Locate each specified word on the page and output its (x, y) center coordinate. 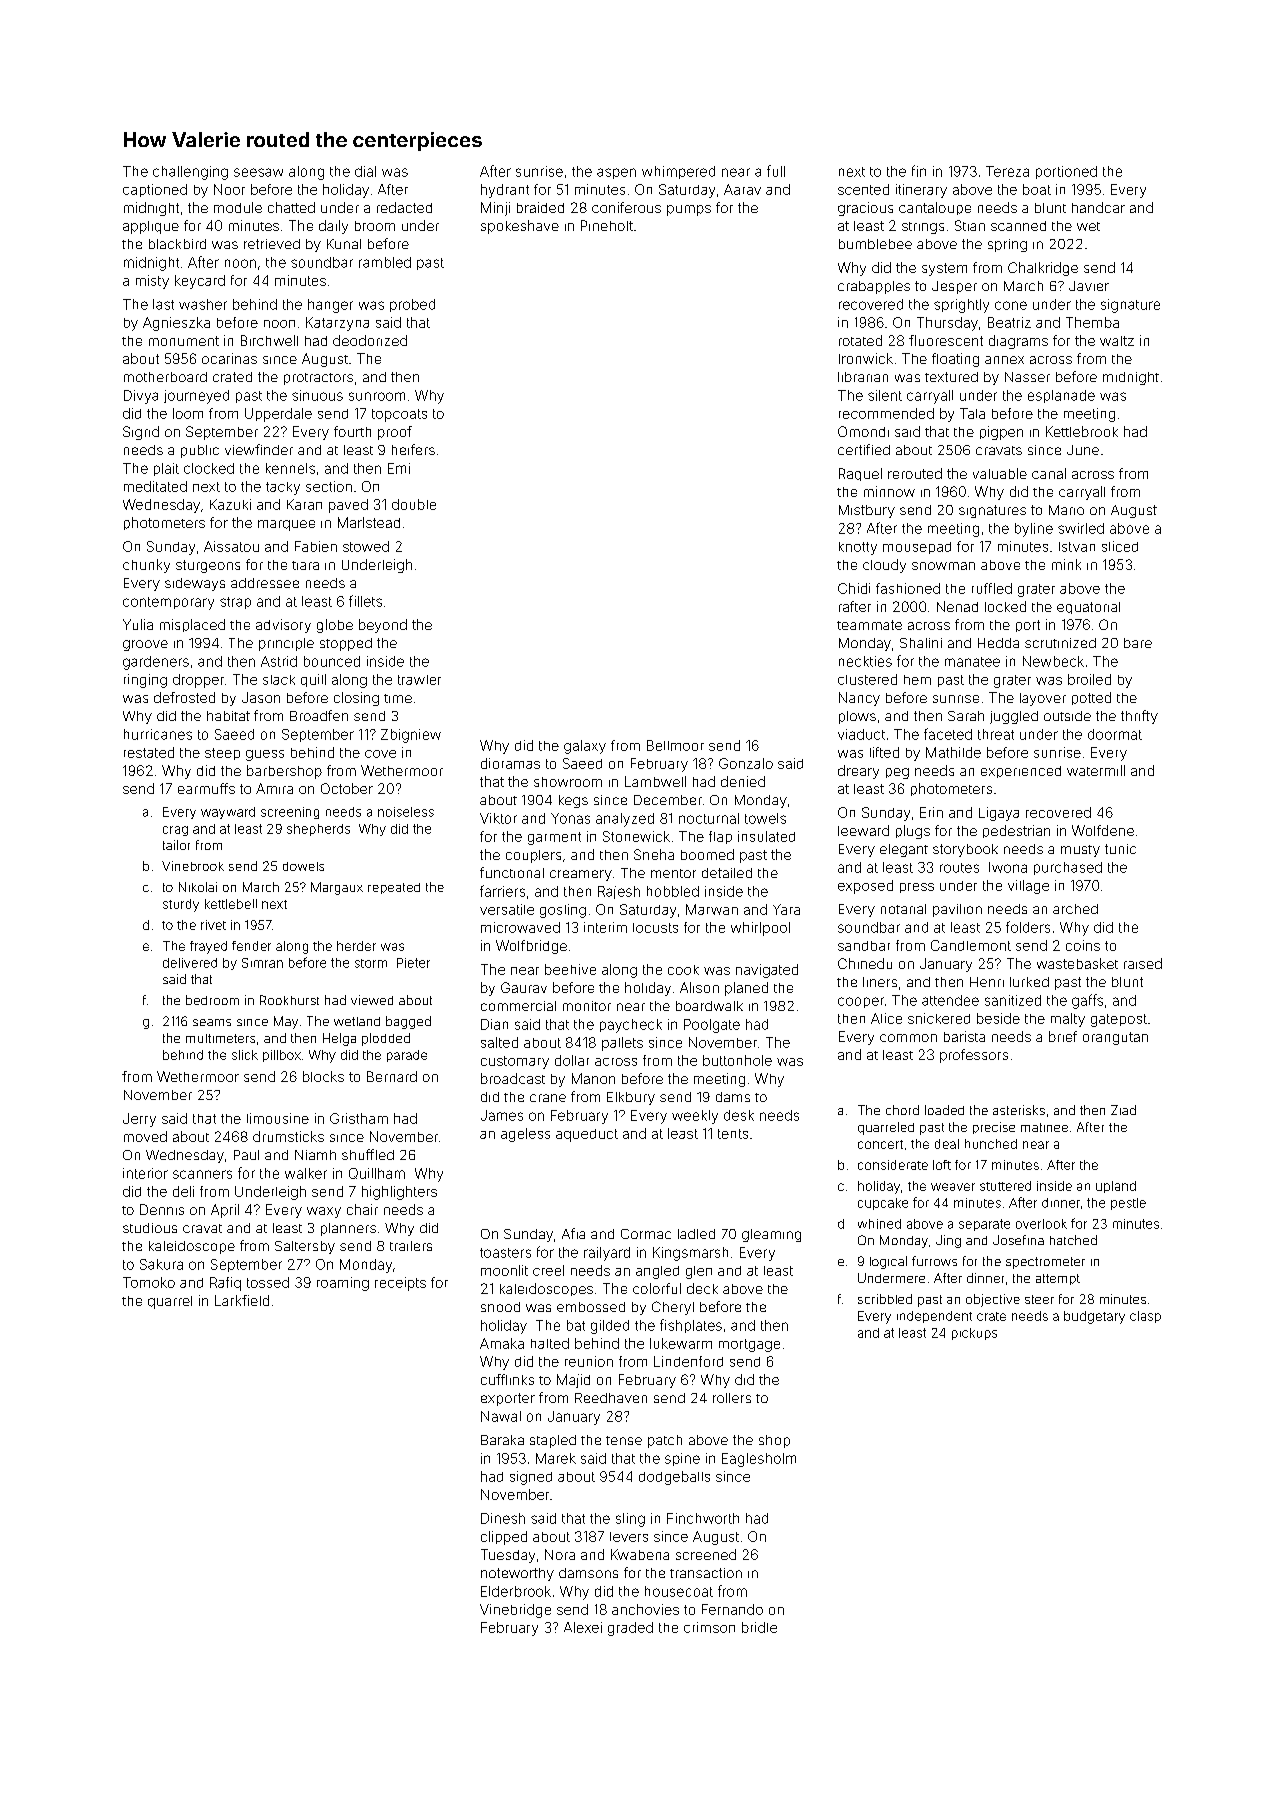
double (414, 504)
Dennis (162, 1209)
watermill (1096, 770)
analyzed (625, 820)
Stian (970, 225)
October (347, 788)
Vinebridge (515, 1611)
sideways (195, 584)
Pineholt (607, 225)
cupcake (883, 1204)
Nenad (957, 606)
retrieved (272, 244)
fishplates (691, 1326)
